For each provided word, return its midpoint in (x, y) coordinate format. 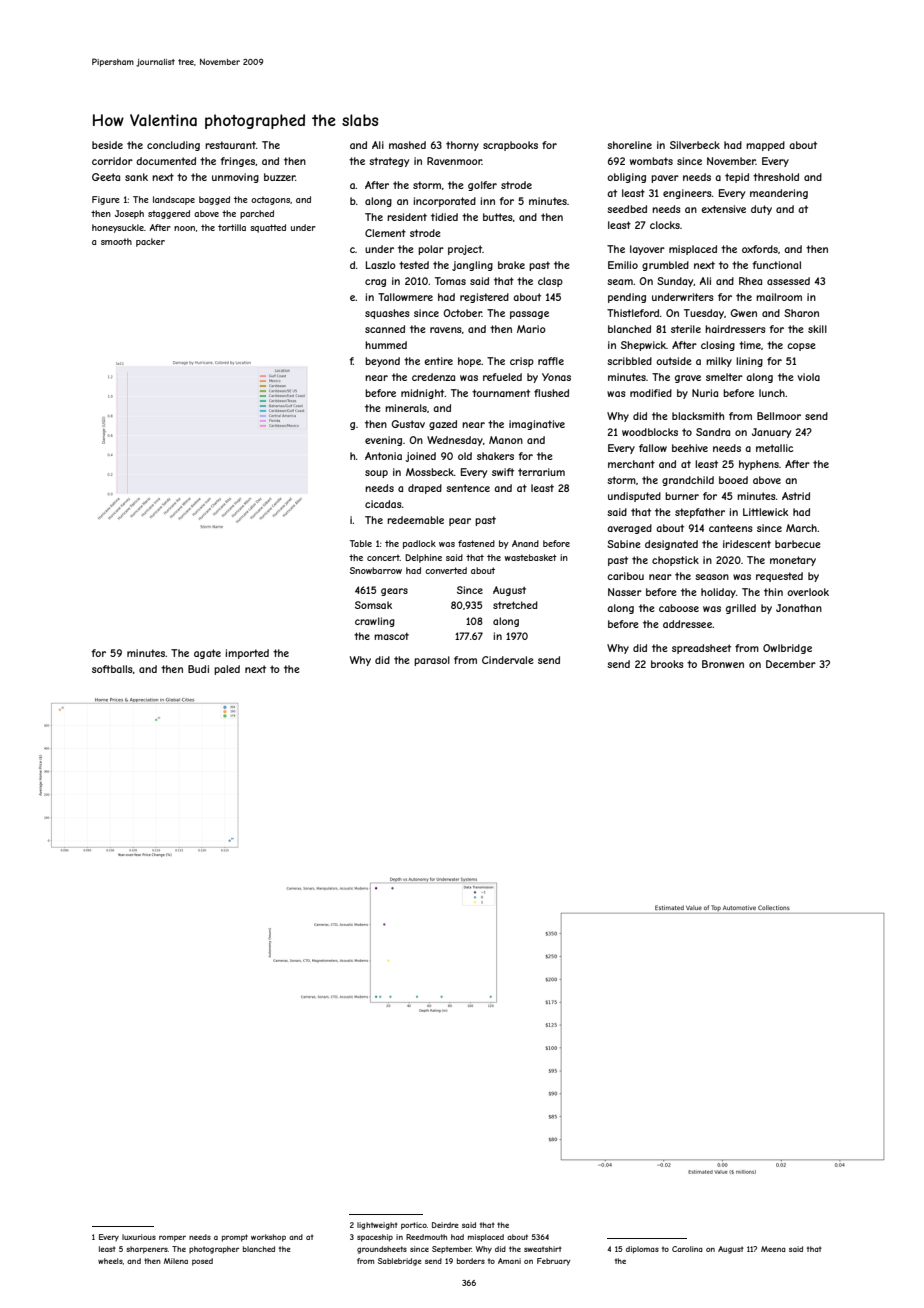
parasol (432, 661)
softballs (112, 669)
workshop (268, 1238)
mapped (765, 146)
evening (383, 441)
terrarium (541, 472)
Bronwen (723, 664)
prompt (235, 1238)
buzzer (280, 177)
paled (227, 670)
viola (808, 377)
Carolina (687, 1249)
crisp (522, 362)
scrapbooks (510, 146)
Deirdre (445, 1225)
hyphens (759, 465)
